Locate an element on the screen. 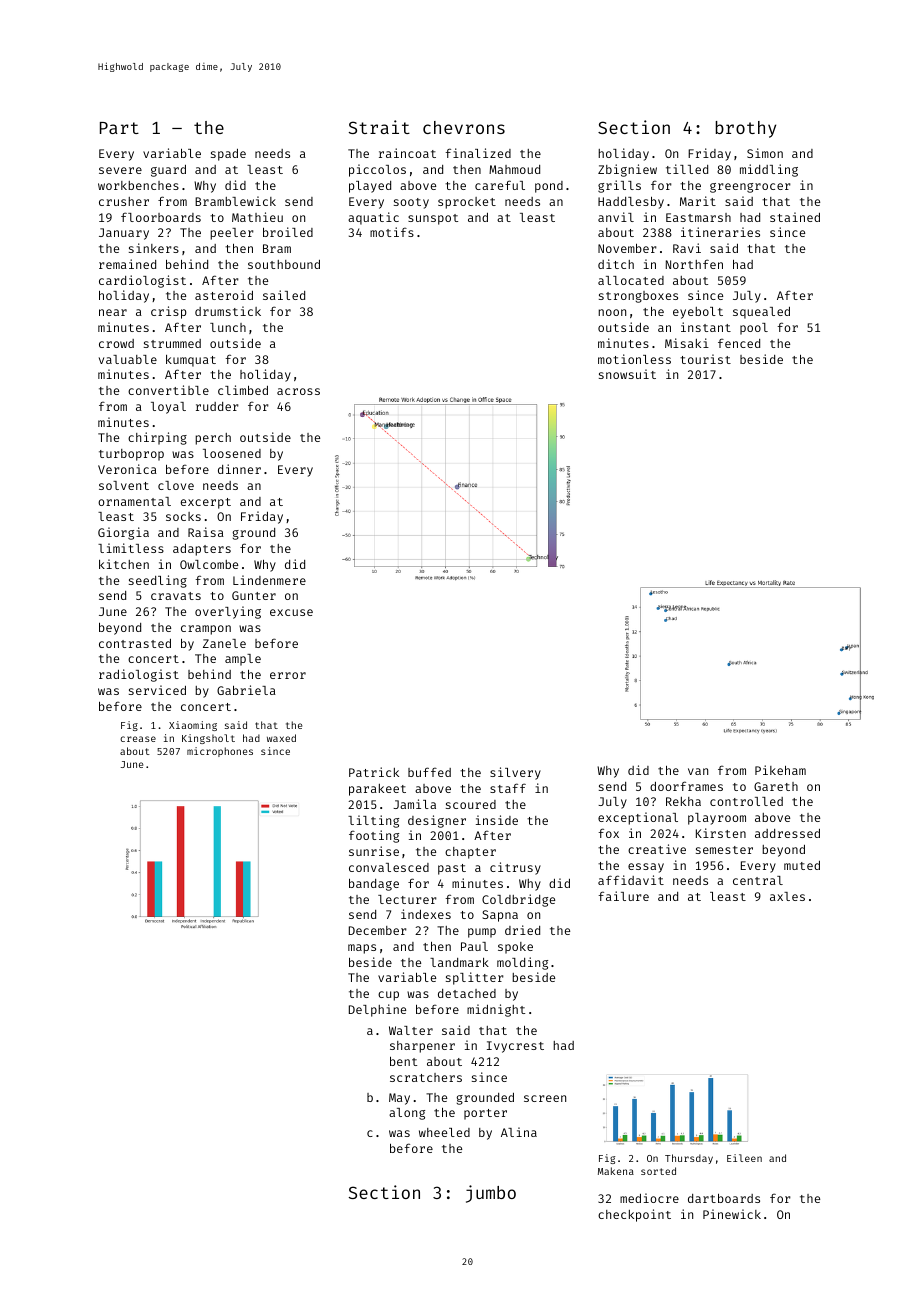 The width and height of the screenshot is (924, 1308). crowd is located at coordinates (116, 343).
